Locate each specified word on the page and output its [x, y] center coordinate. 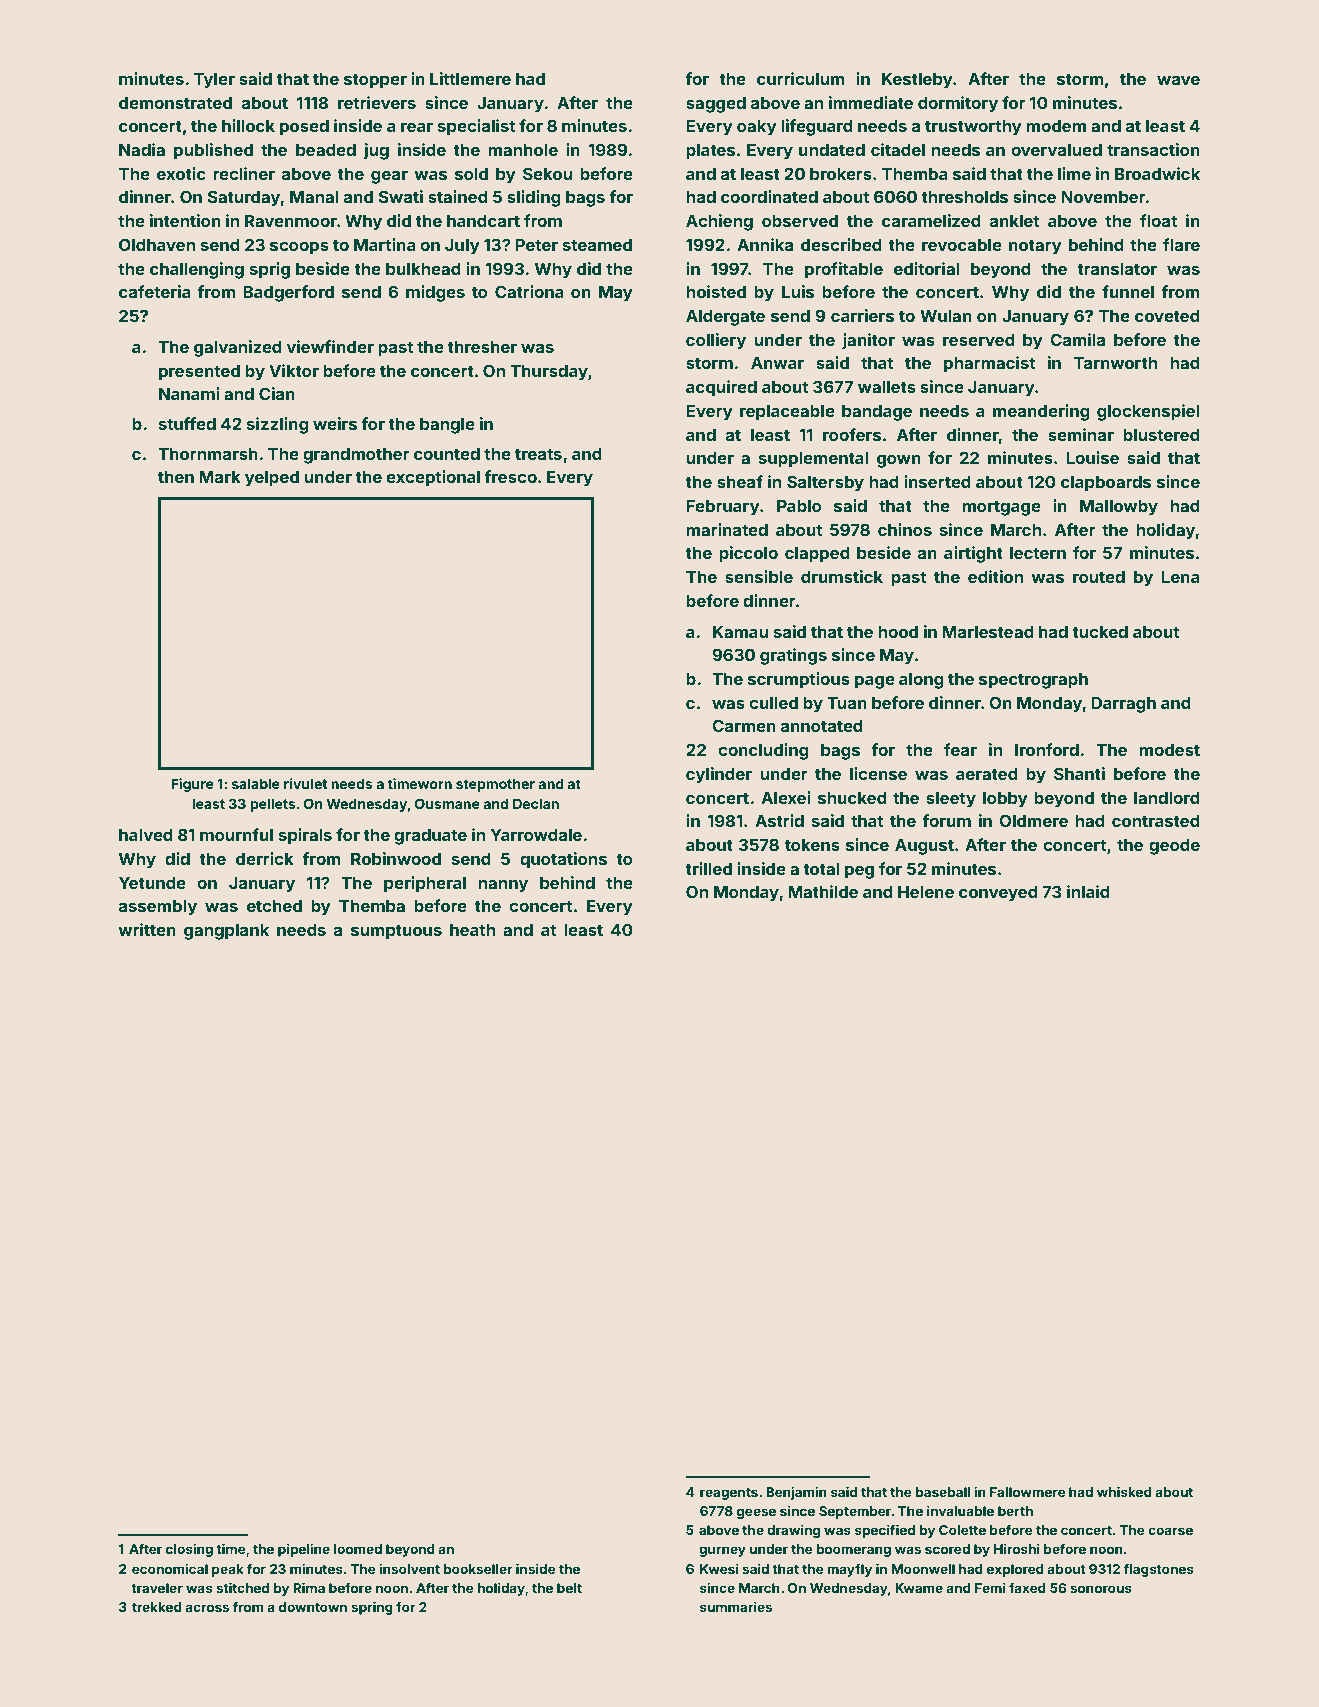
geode [1174, 847]
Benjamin [796, 1493]
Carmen [744, 725]
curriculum [801, 78]
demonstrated [175, 103]
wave [1178, 80]
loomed [358, 1549]
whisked [1124, 1491]
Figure [192, 785]
